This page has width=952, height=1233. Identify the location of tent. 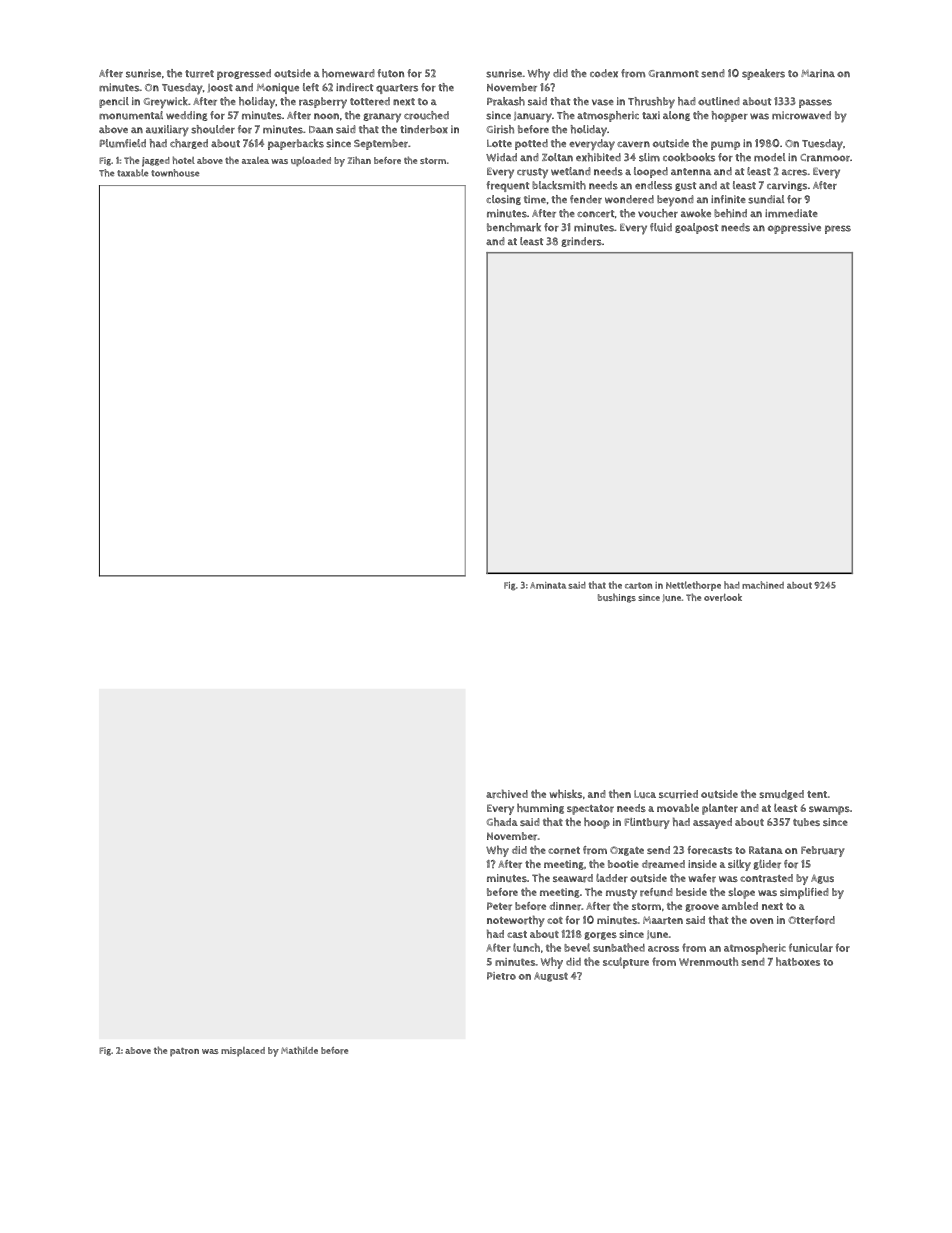
(817, 794).
